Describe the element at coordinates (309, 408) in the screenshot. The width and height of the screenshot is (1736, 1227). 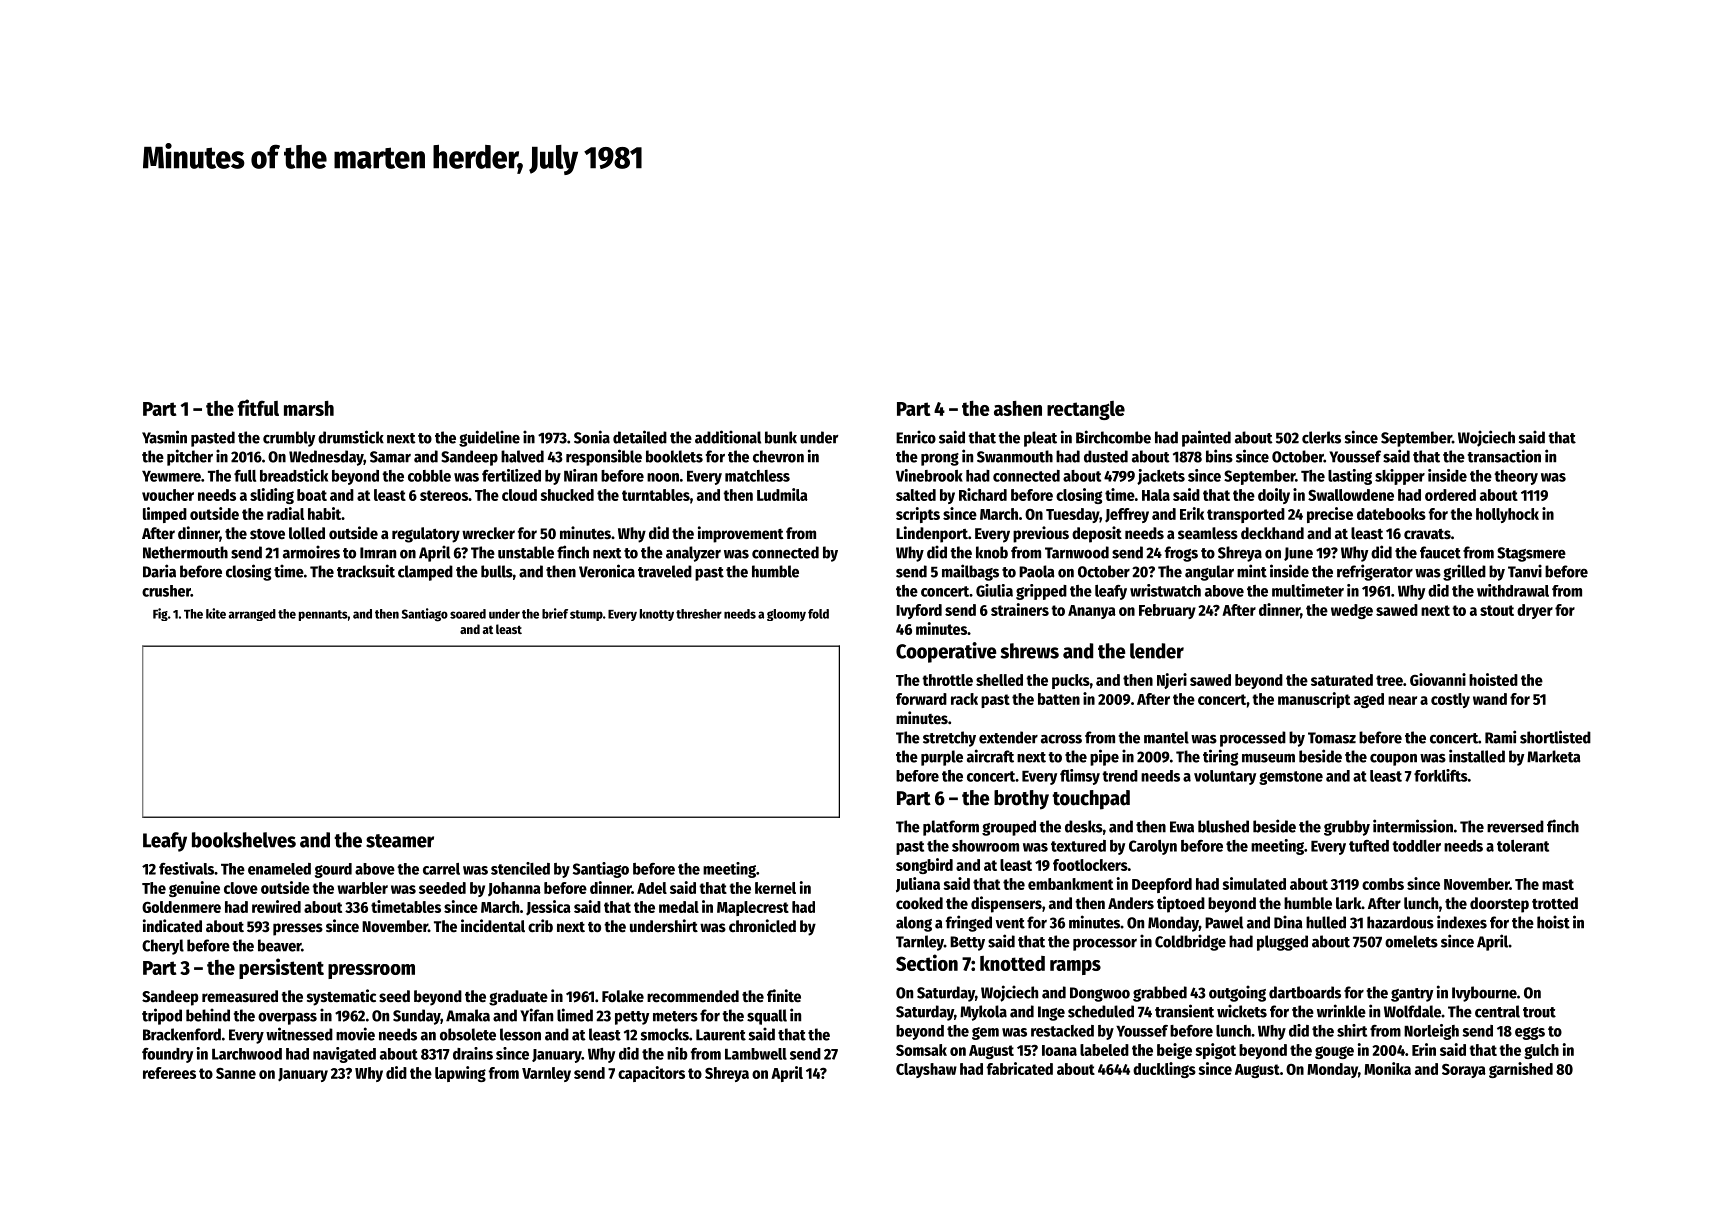
I see `marsh` at that location.
